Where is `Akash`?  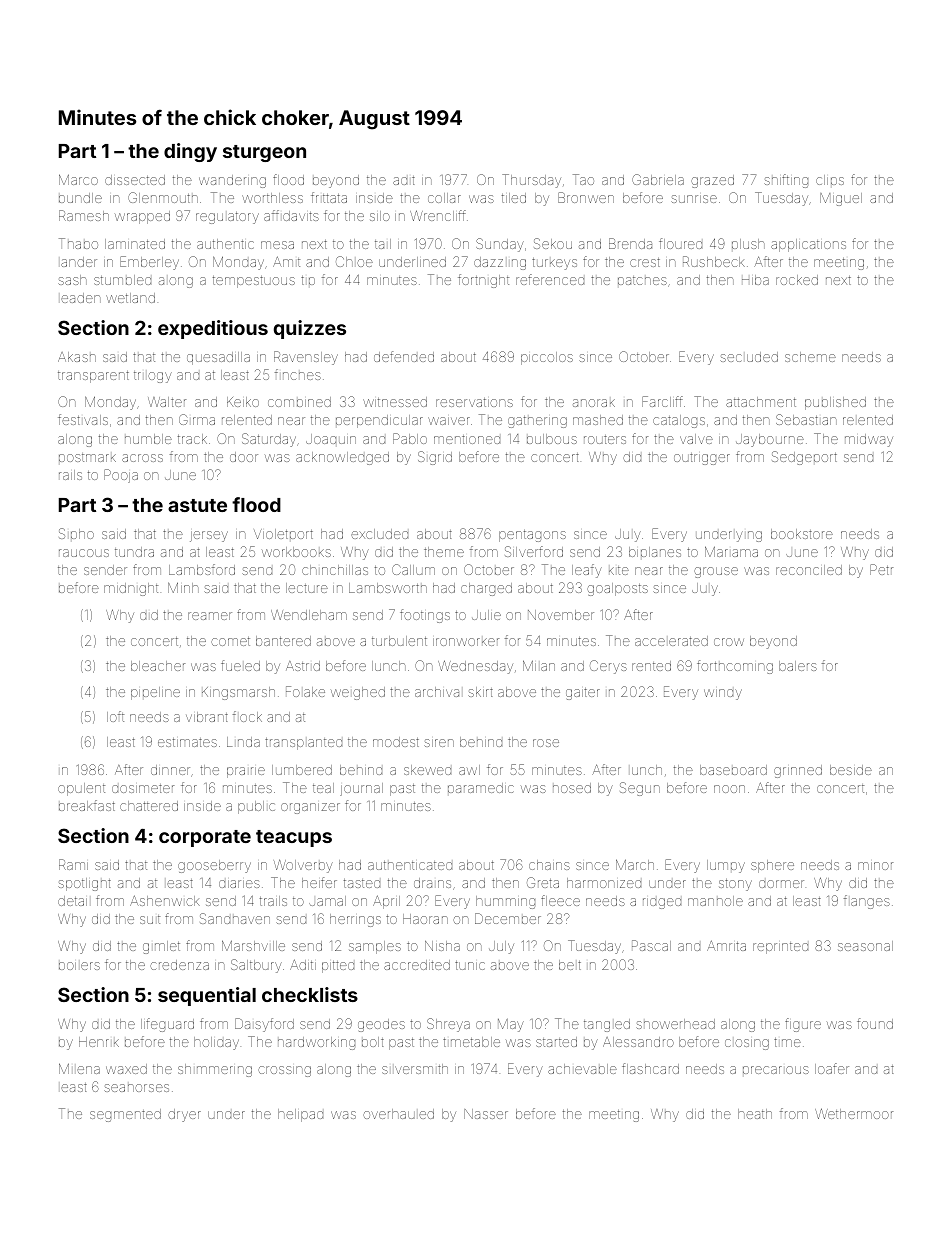
Akash is located at coordinates (77, 357).
